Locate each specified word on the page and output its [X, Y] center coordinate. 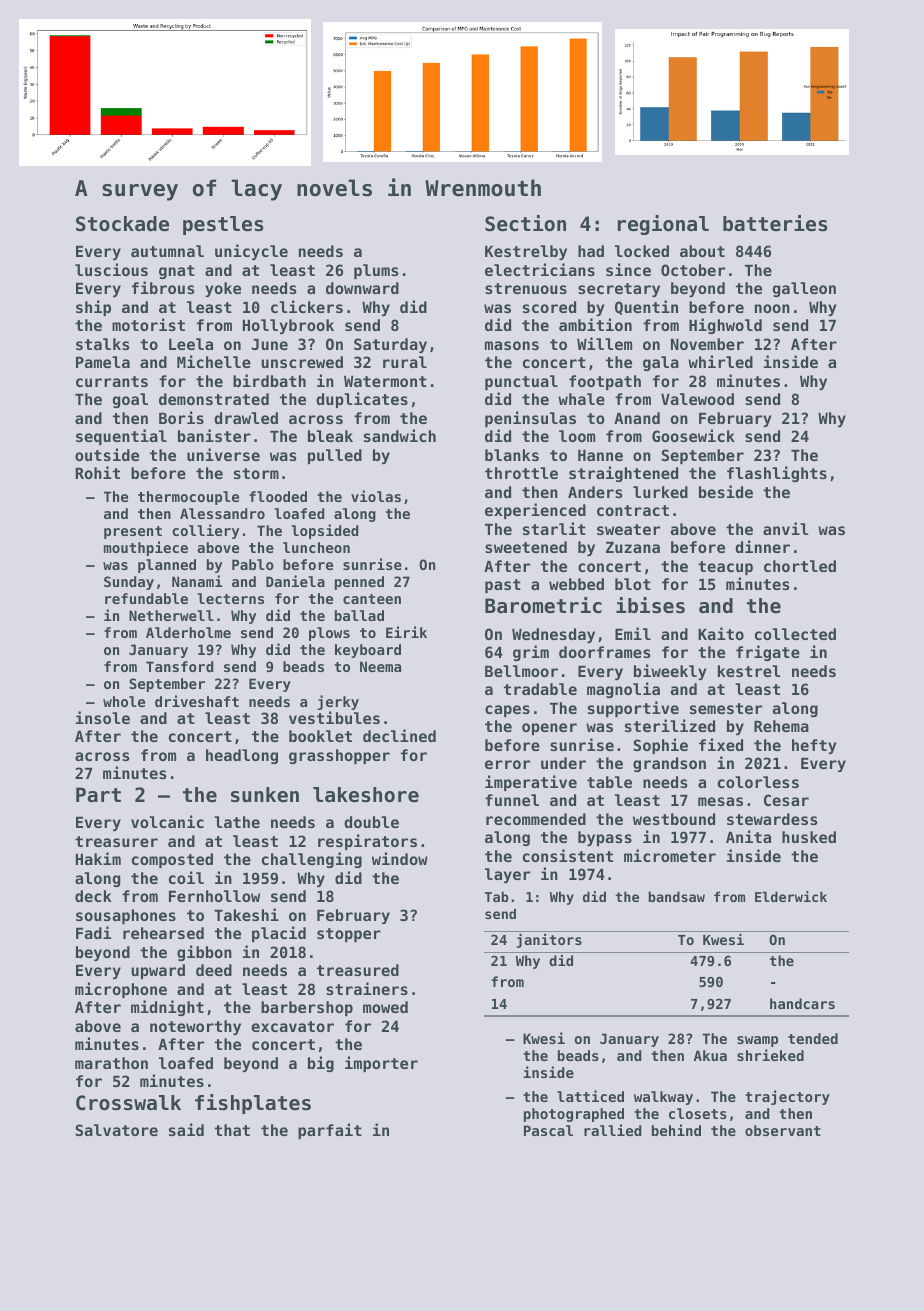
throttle [521, 473]
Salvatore [117, 1130]
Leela [191, 344]
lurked [660, 492]
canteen [372, 599]
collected [795, 634]
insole [103, 717]
